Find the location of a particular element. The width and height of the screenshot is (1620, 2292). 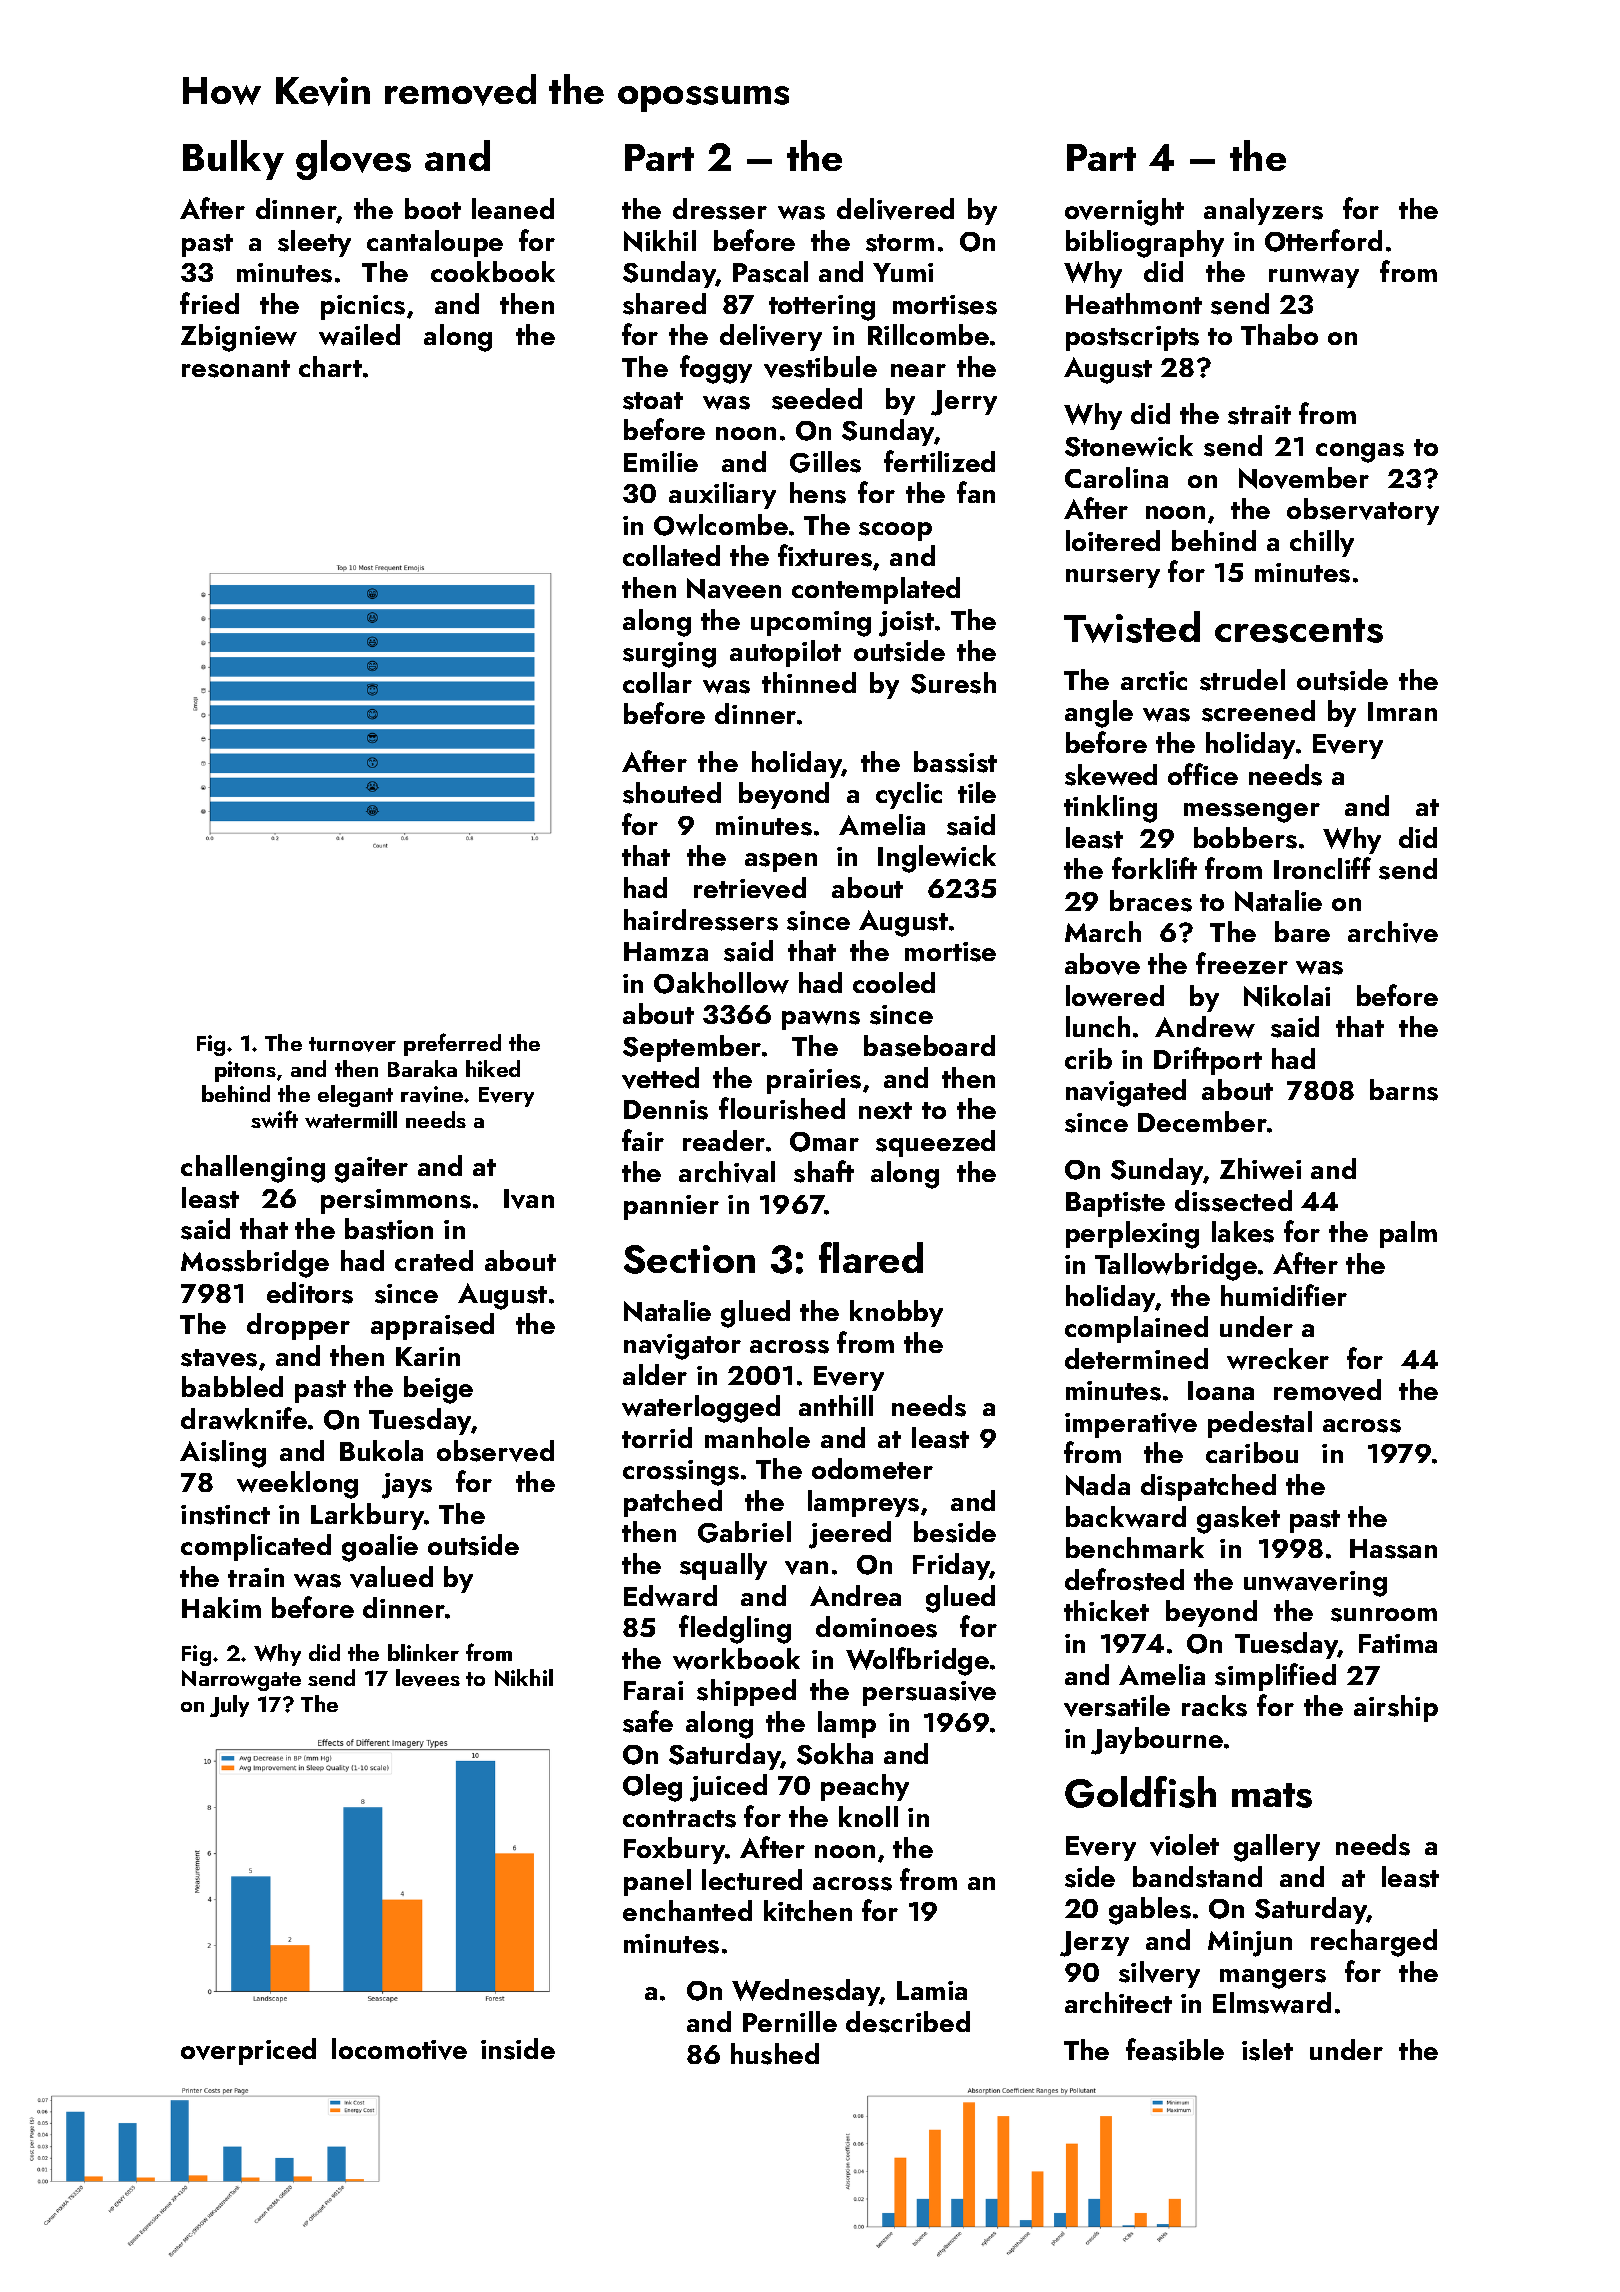

overpriced is located at coordinates (248, 2051).
